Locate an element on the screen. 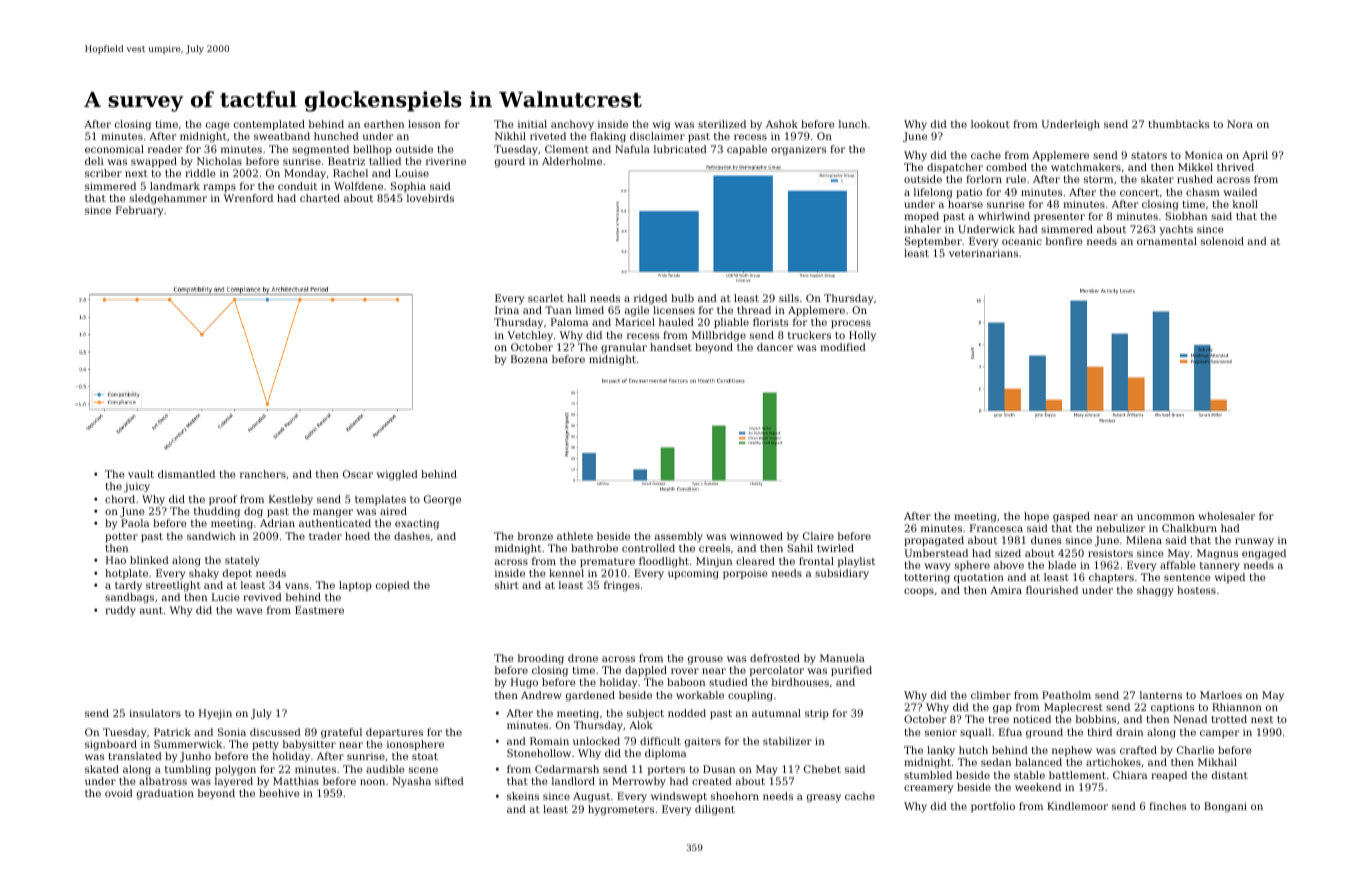 This screenshot has height=887, width=1372. vault is located at coordinates (141, 474).
